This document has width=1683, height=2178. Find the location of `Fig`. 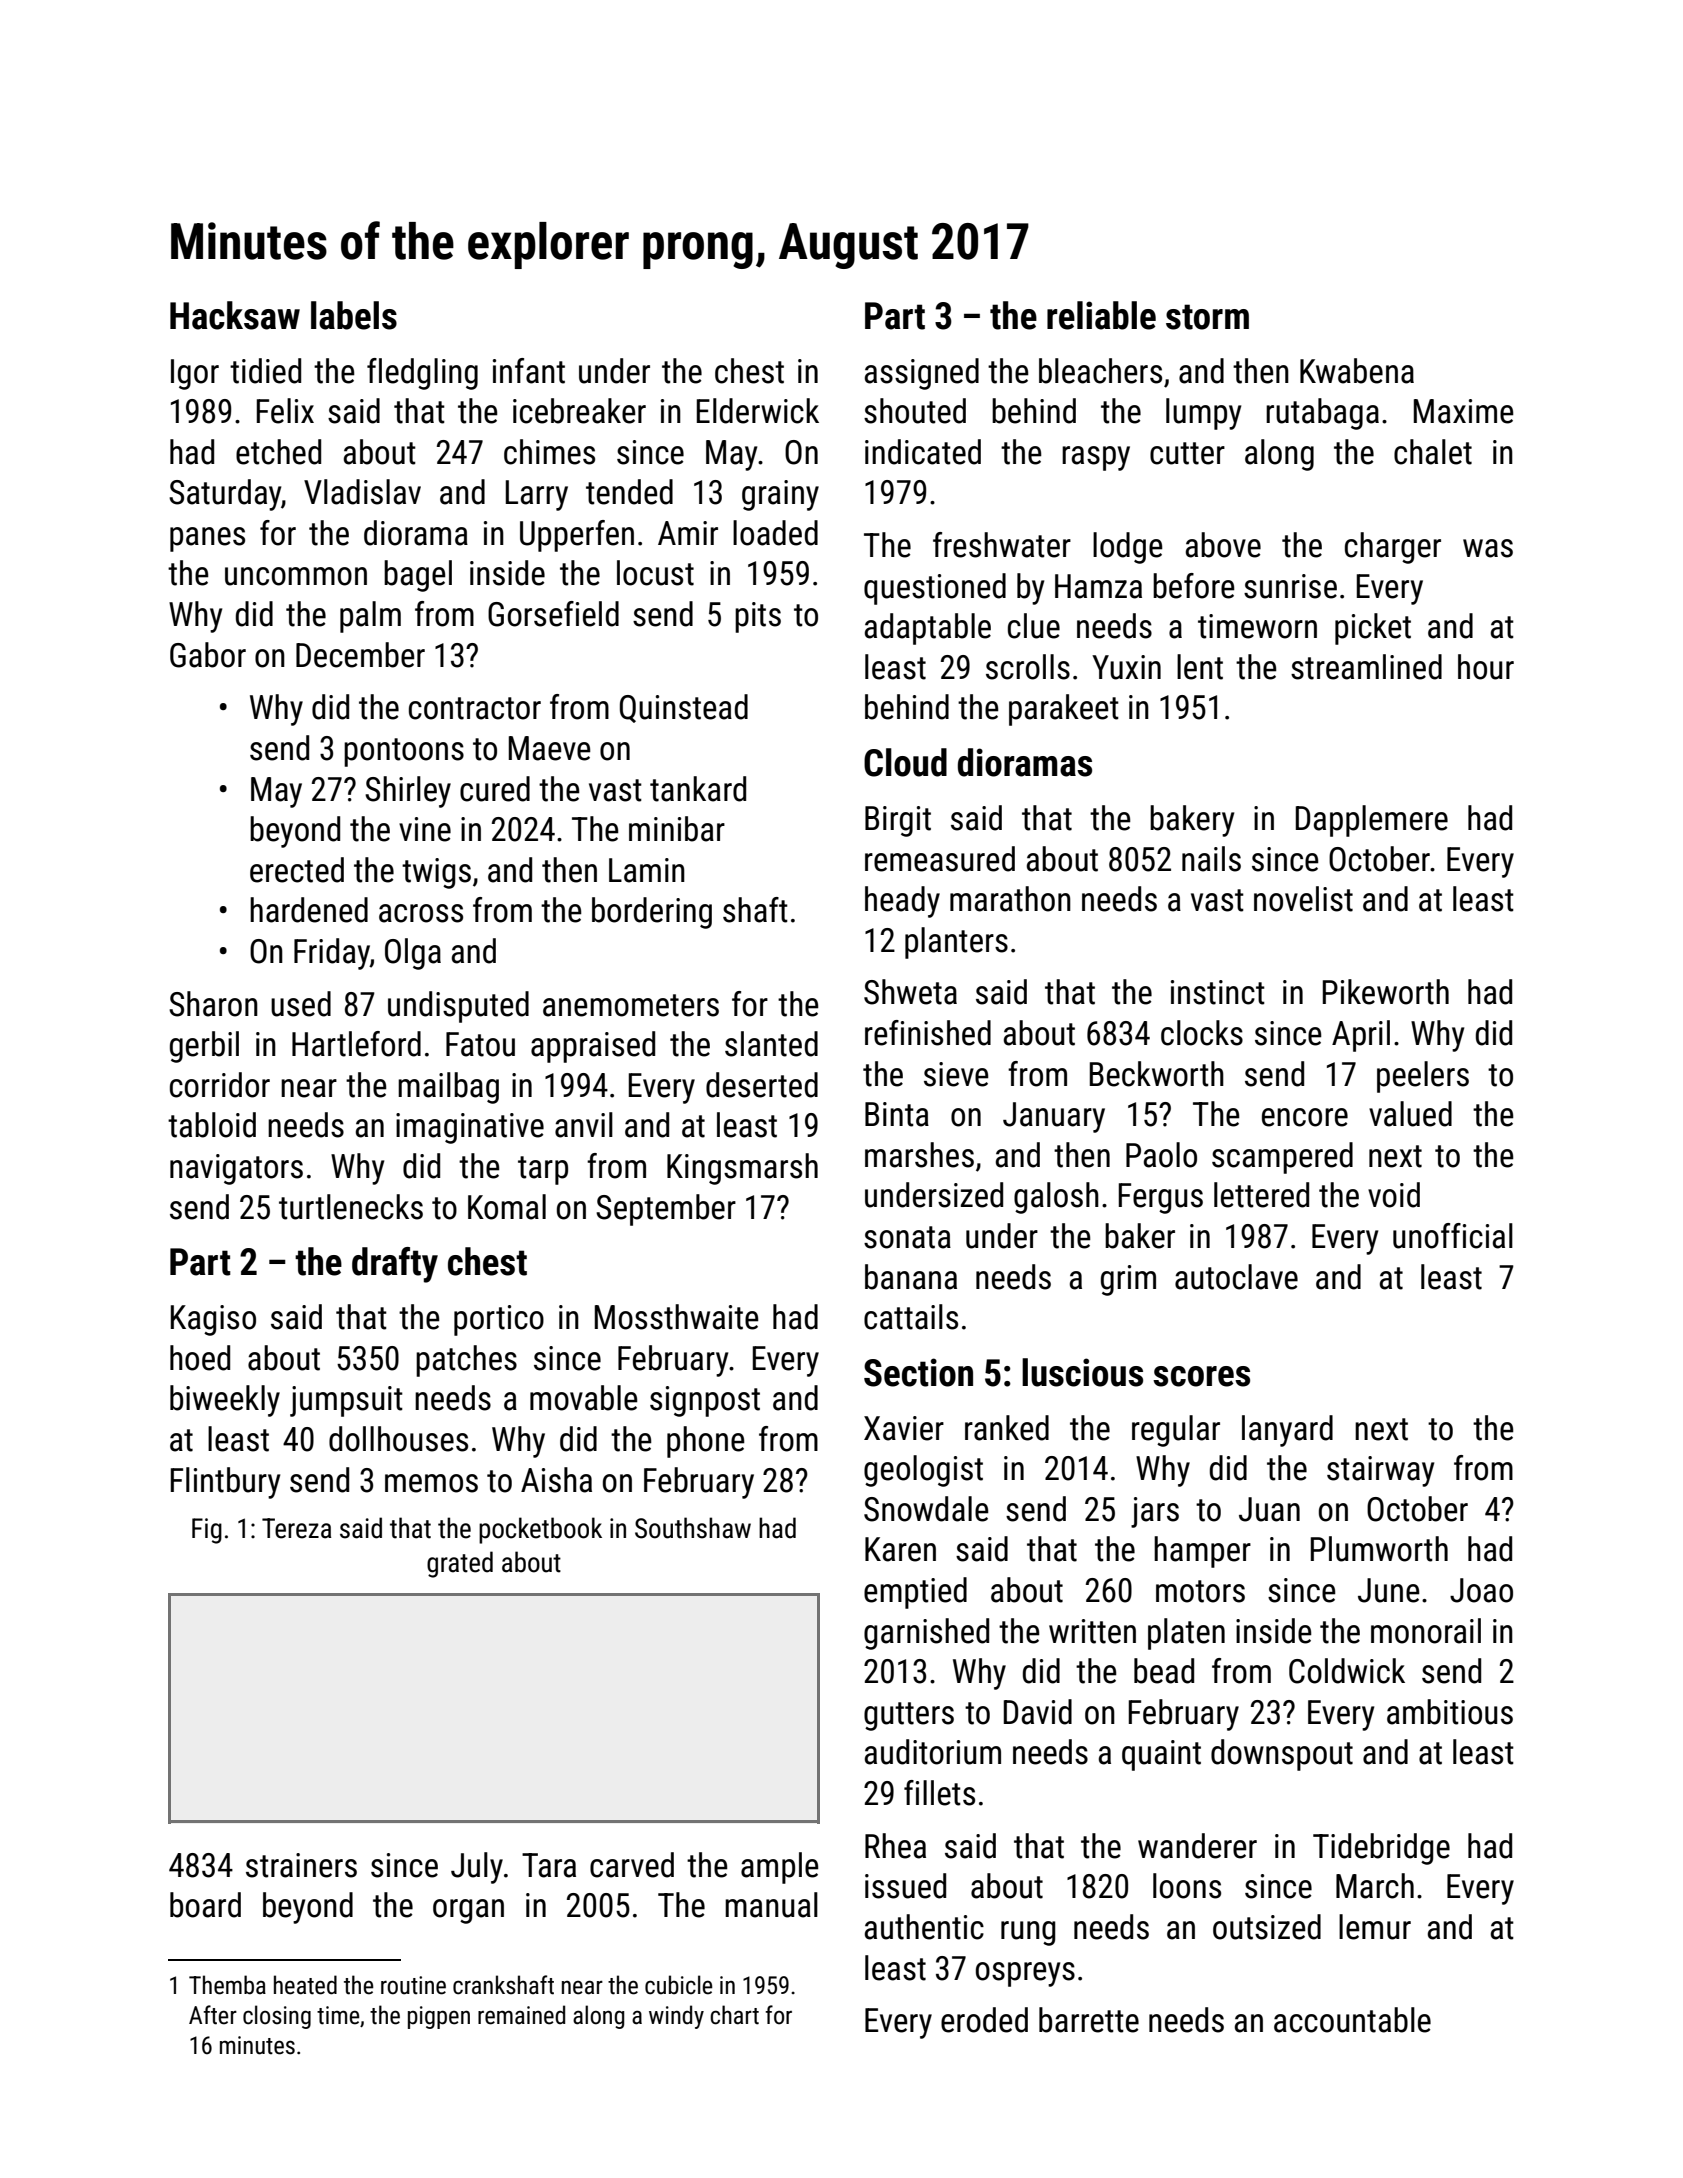

Fig is located at coordinates (207, 1531).
